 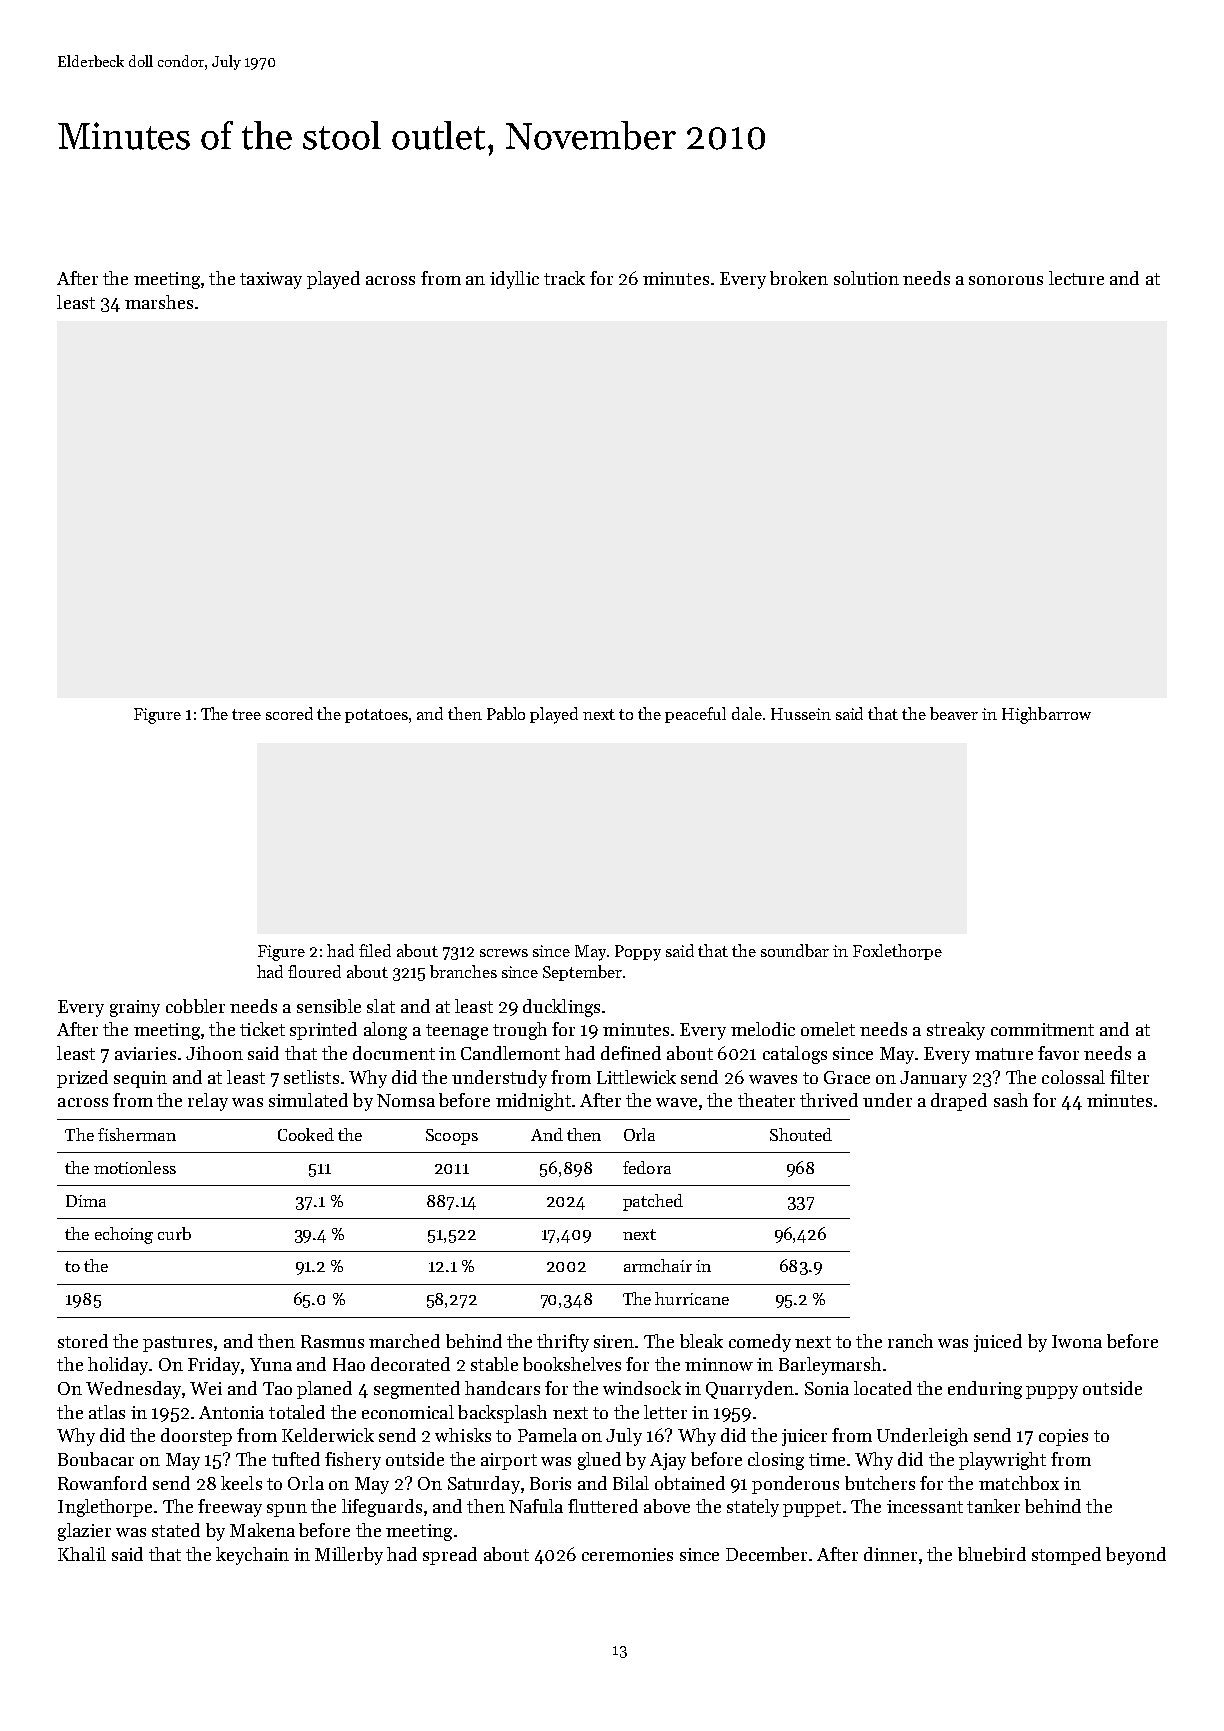 I want to click on midnight, so click(x=533, y=1102).
